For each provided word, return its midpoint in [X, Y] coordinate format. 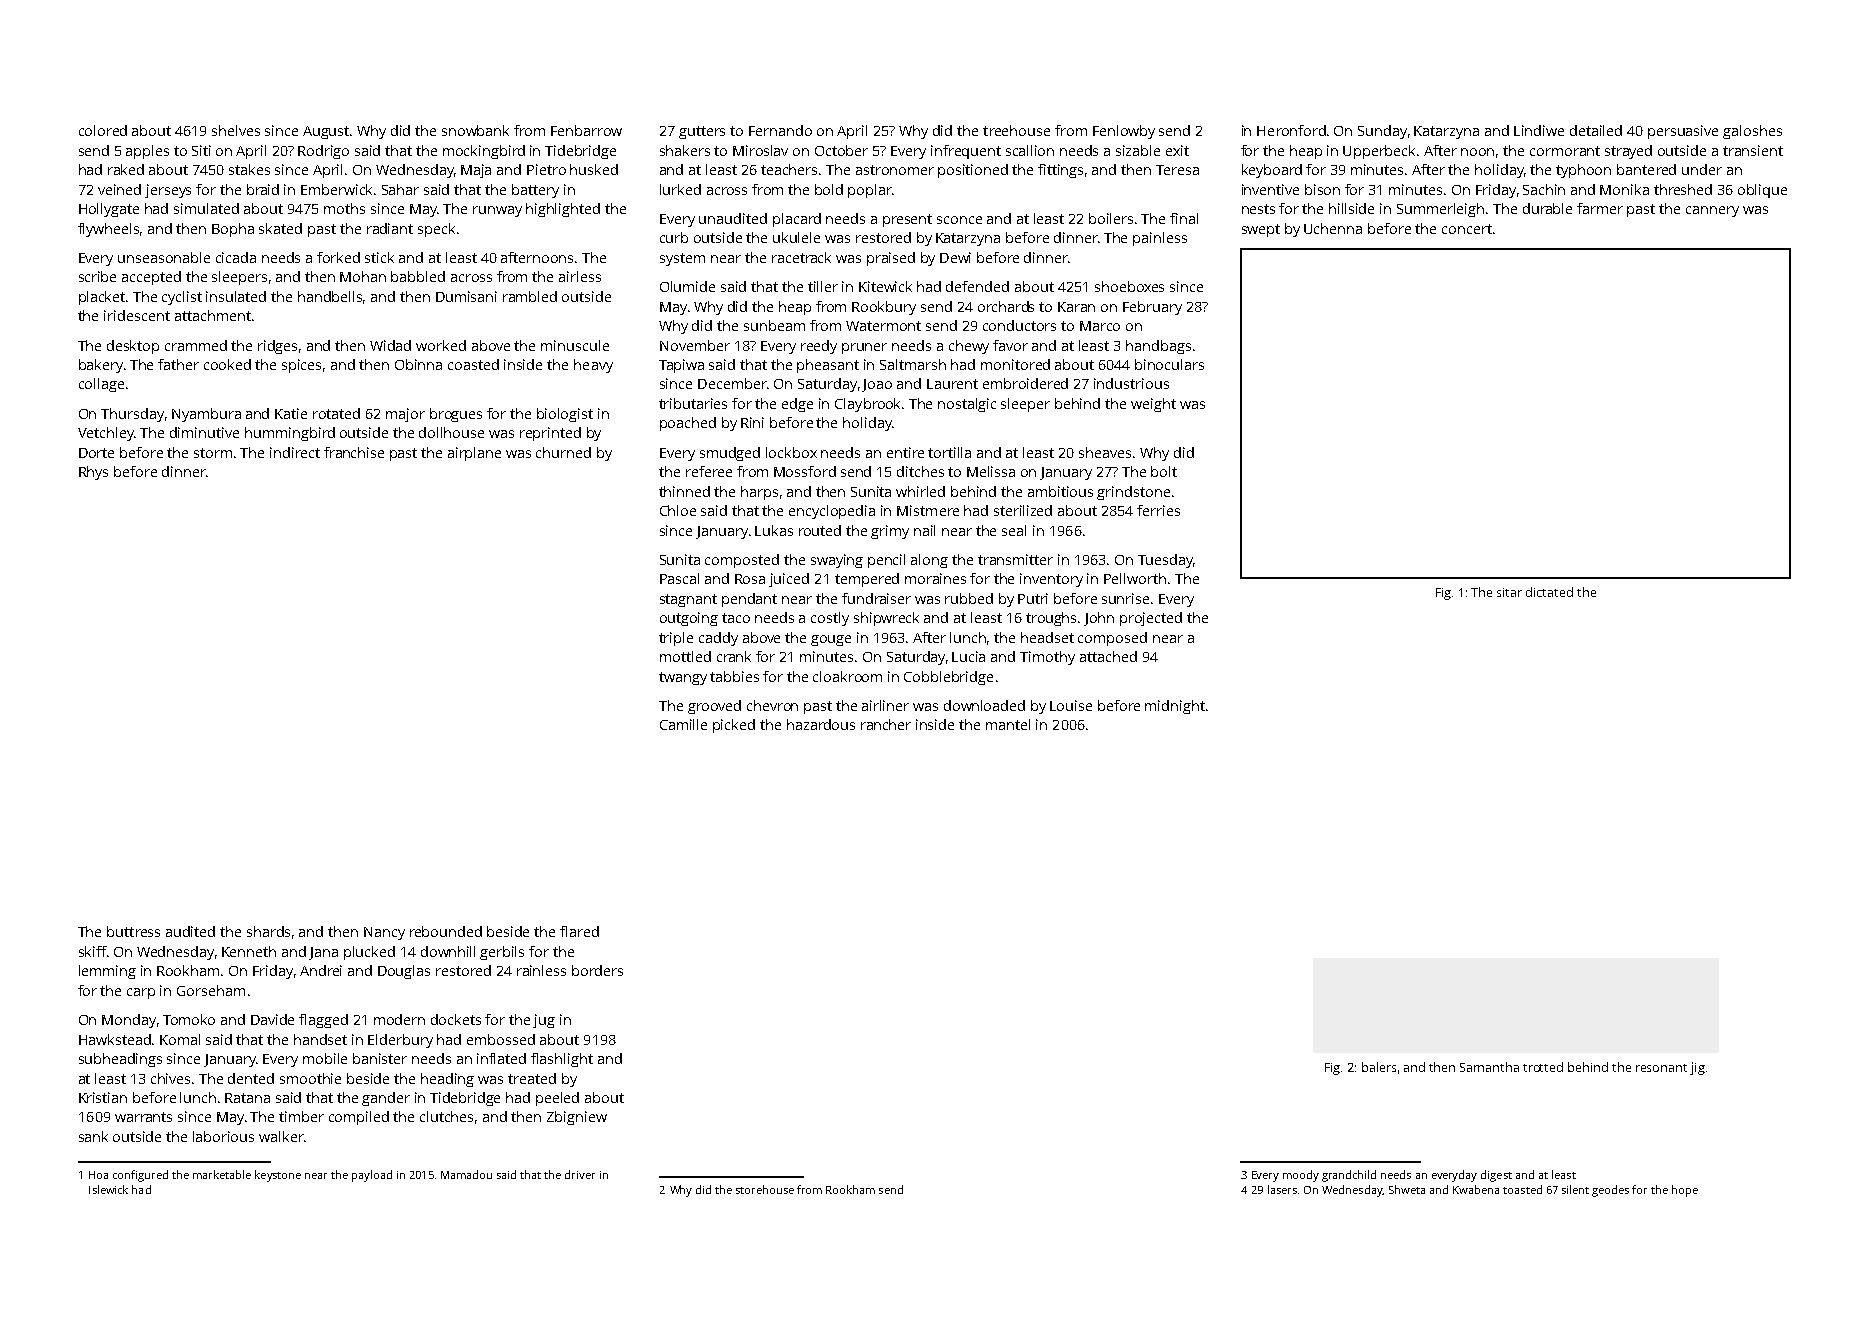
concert [1467, 229]
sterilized [1023, 510]
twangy [683, 678]
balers [1379, 1067]
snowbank [475, 130]
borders [597, 970]
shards [268, 931]
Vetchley [106, 434]
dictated [1549, 592]
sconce [959, 220]
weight [1153, 405]
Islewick [108, 1189]
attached [1108, 656]
